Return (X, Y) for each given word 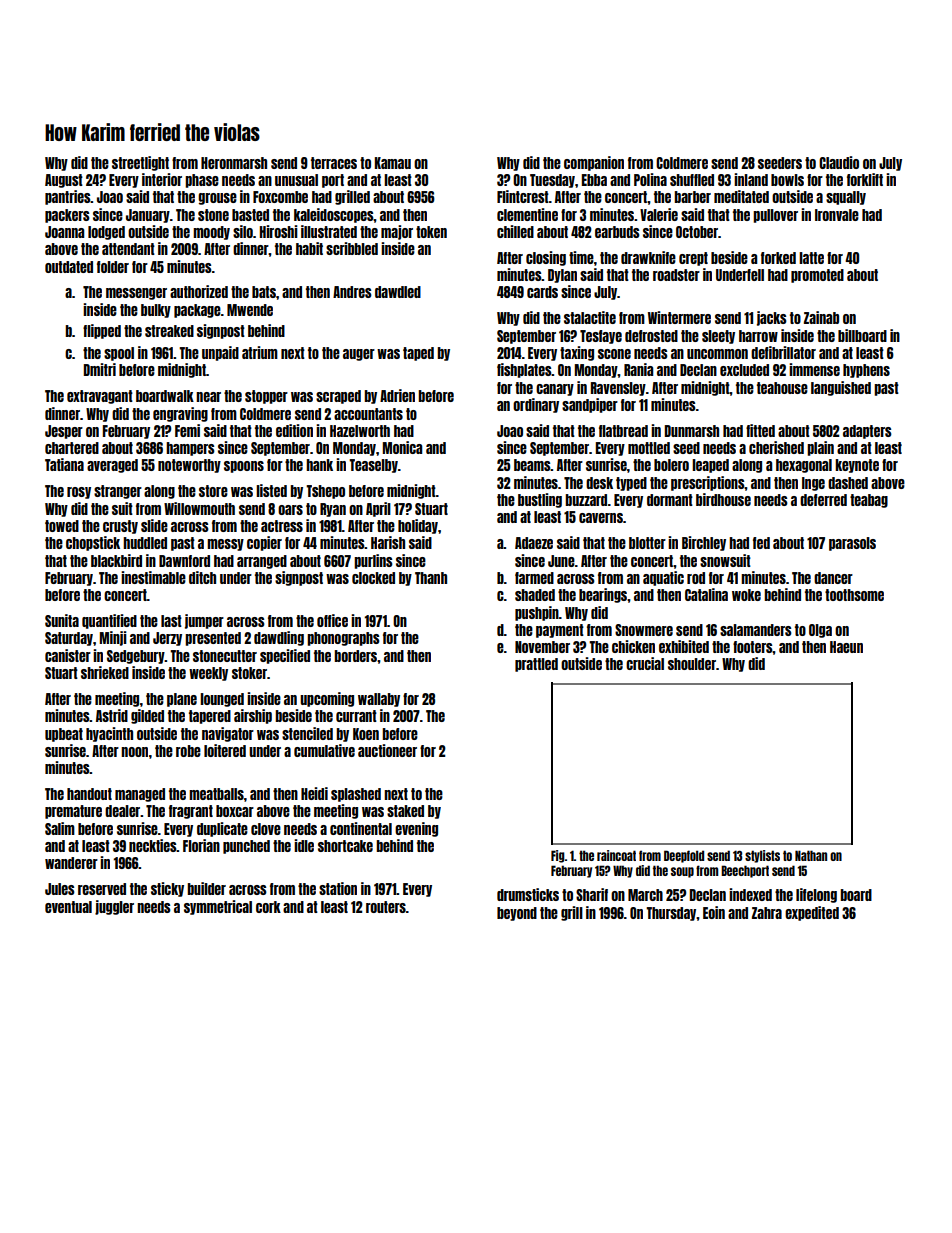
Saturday (69, 639)
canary (555, 390)
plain (820, 448)
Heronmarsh (234, 163)
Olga (820, 631)
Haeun (846, 647)
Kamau (393, 163)
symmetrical (218, 907)
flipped (102, 331)
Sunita (62, 620)
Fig (558, 856)
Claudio (839, 162)
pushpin (537, 613)
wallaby (379, 700)
